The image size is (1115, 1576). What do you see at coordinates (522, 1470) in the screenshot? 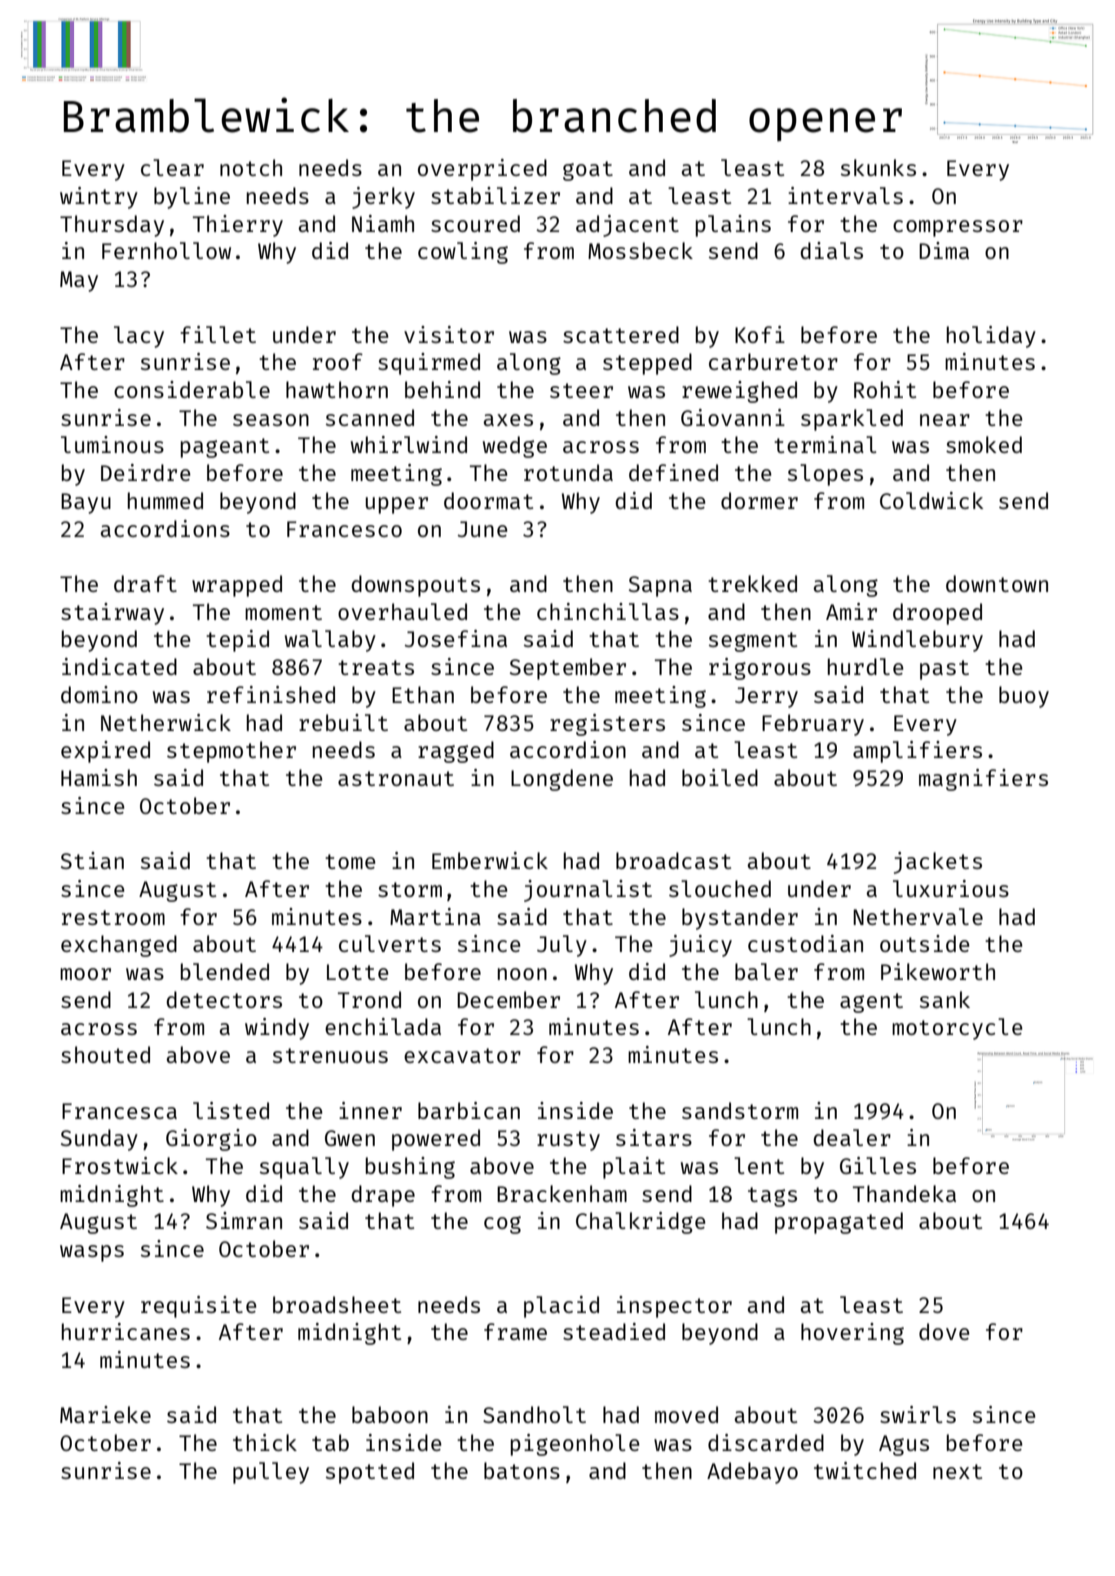
I see `batons` at bounding box center [522, 1470].
